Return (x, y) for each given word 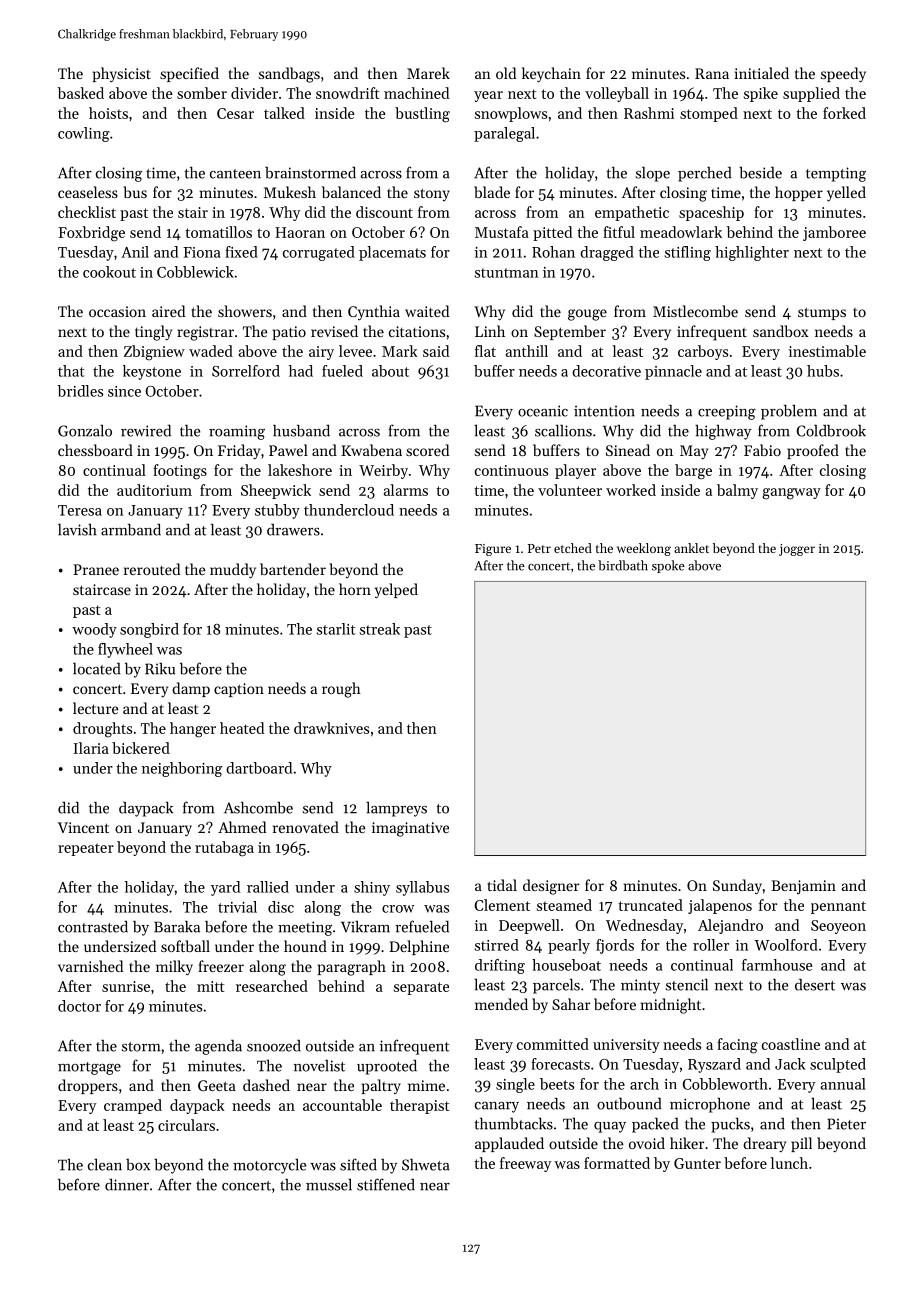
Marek (428, 73)
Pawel (288, 450)
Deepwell (529, 926)
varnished (90, 966)
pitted (552, 233)
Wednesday (644, 926)
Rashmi (649, 113)
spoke (668, 566)
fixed (241, 252)
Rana (712, 73)
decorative (606, 371)
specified (189, 74)
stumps (822, 313)
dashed (266, 1085)
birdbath (623, 565)
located (96, 668)
